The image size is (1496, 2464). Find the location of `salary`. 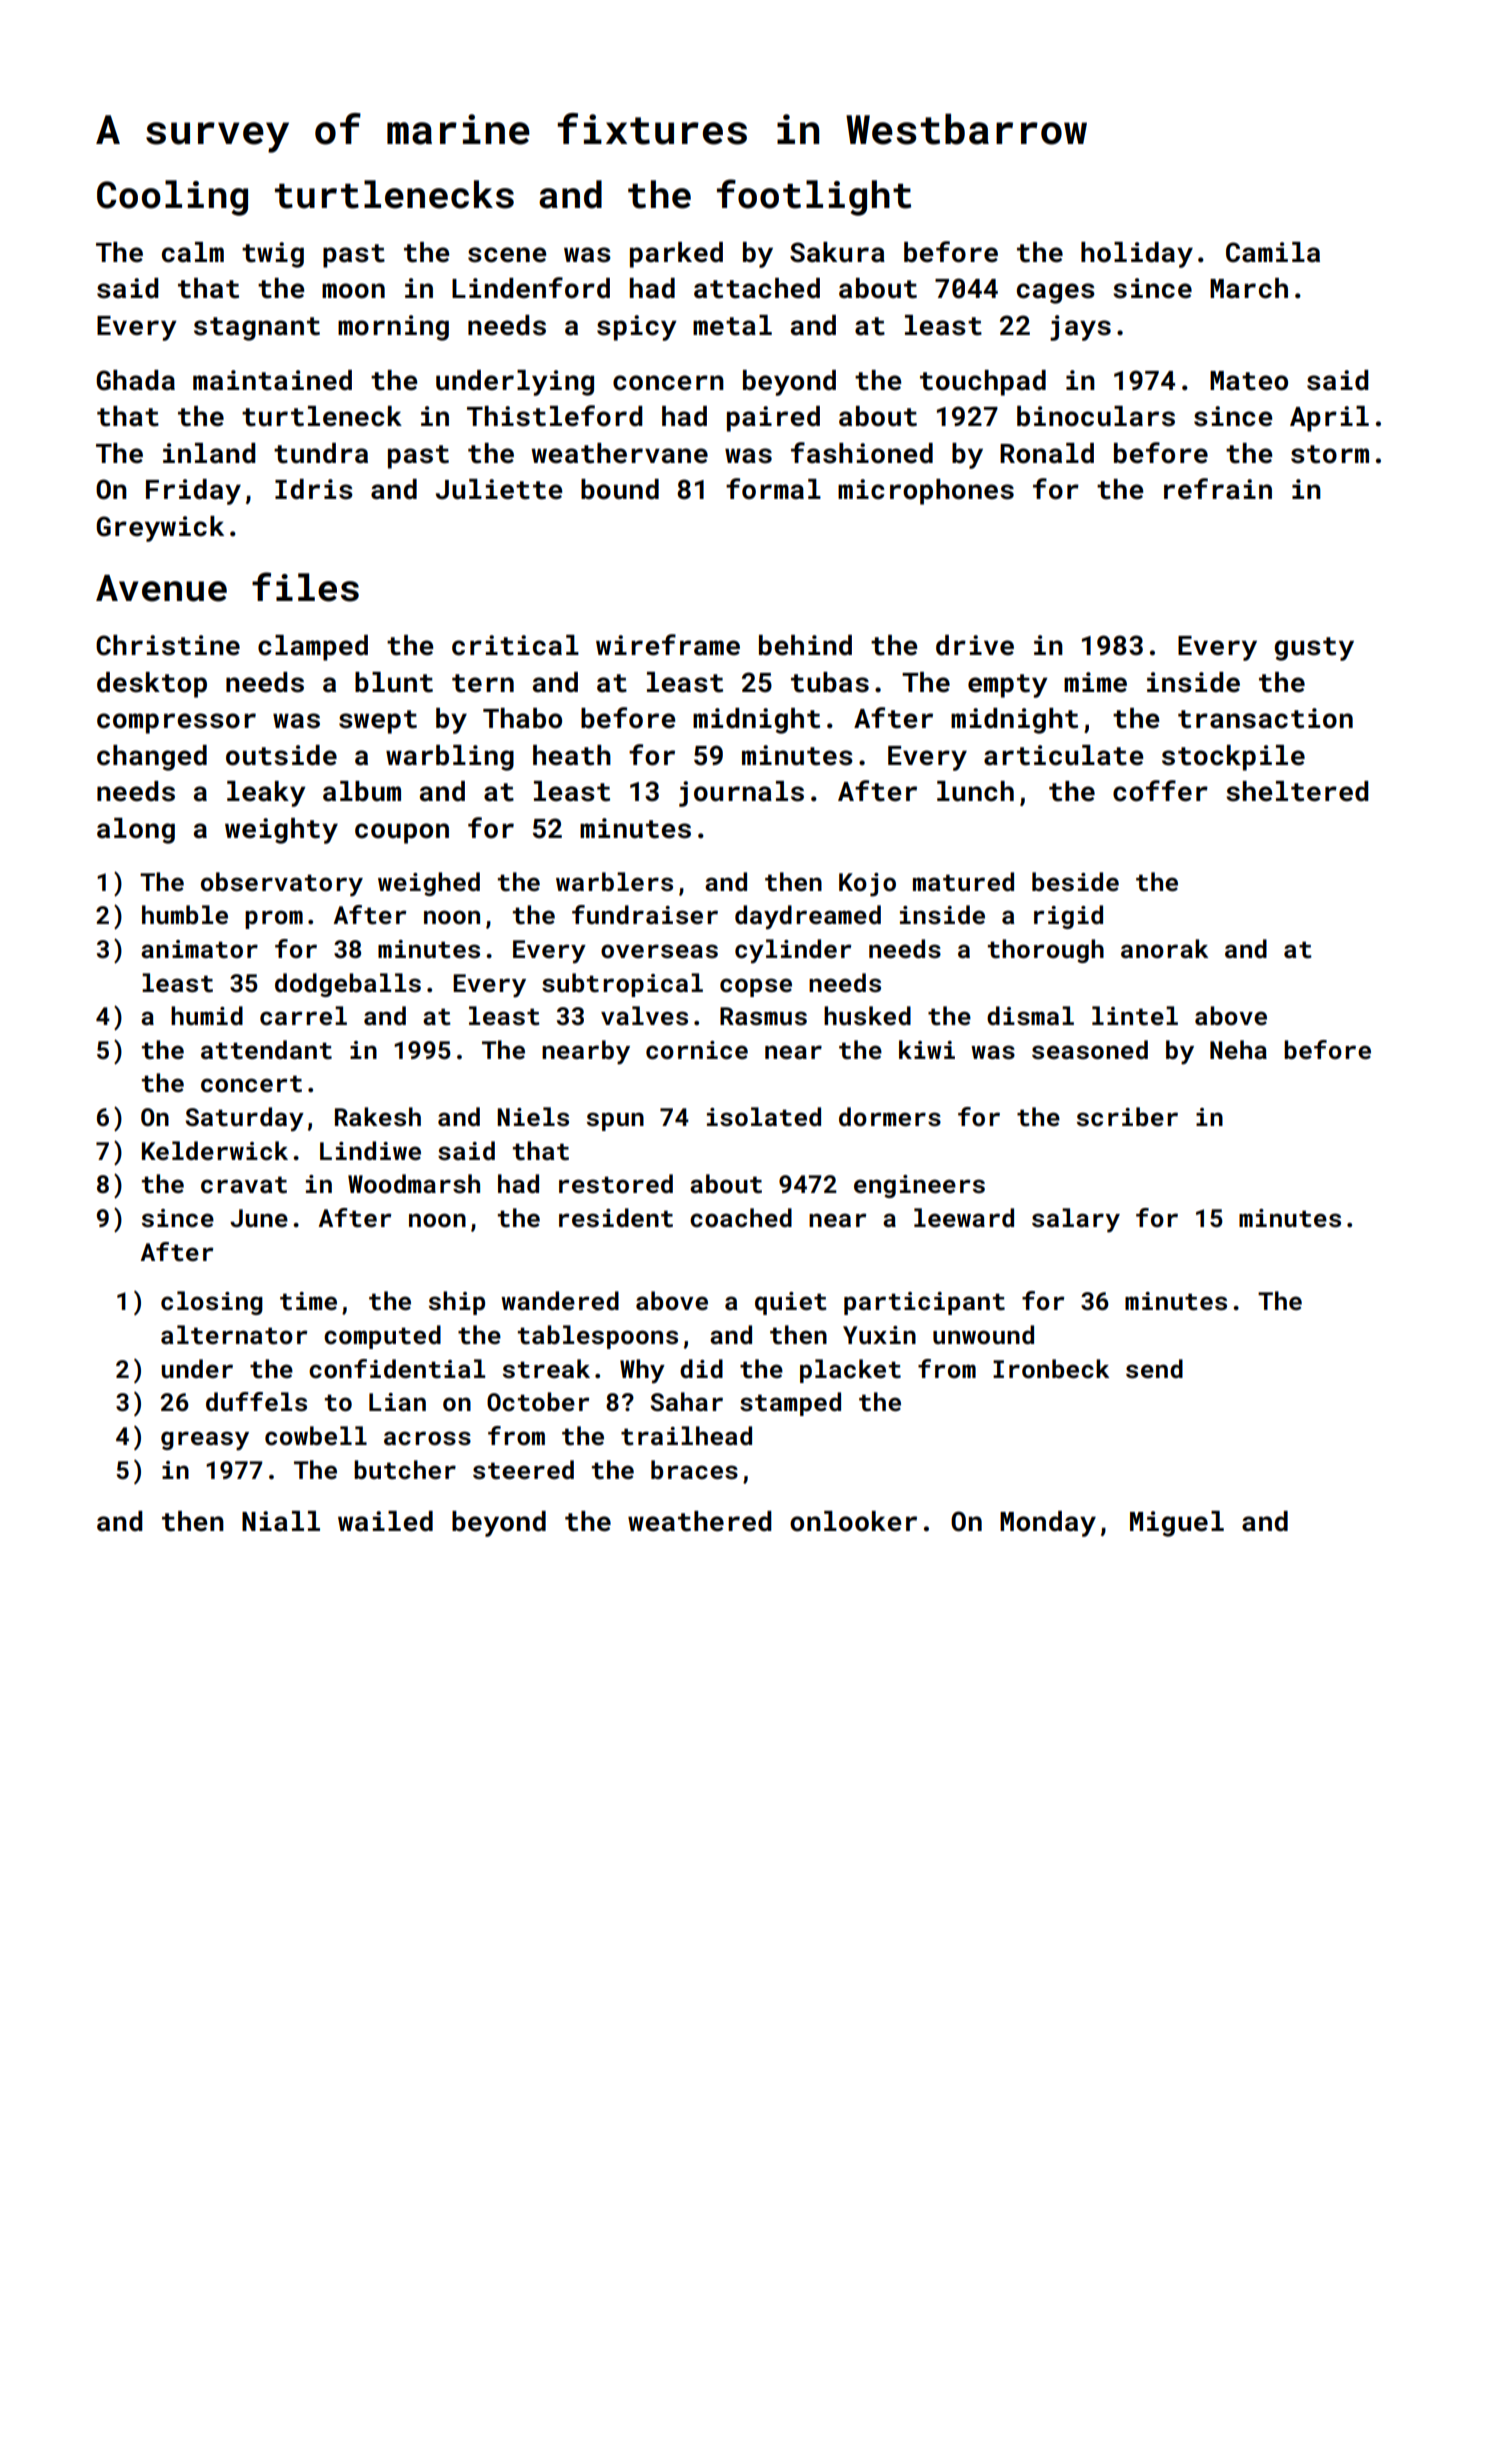

salary is located at coordinates (1076, 1220).
